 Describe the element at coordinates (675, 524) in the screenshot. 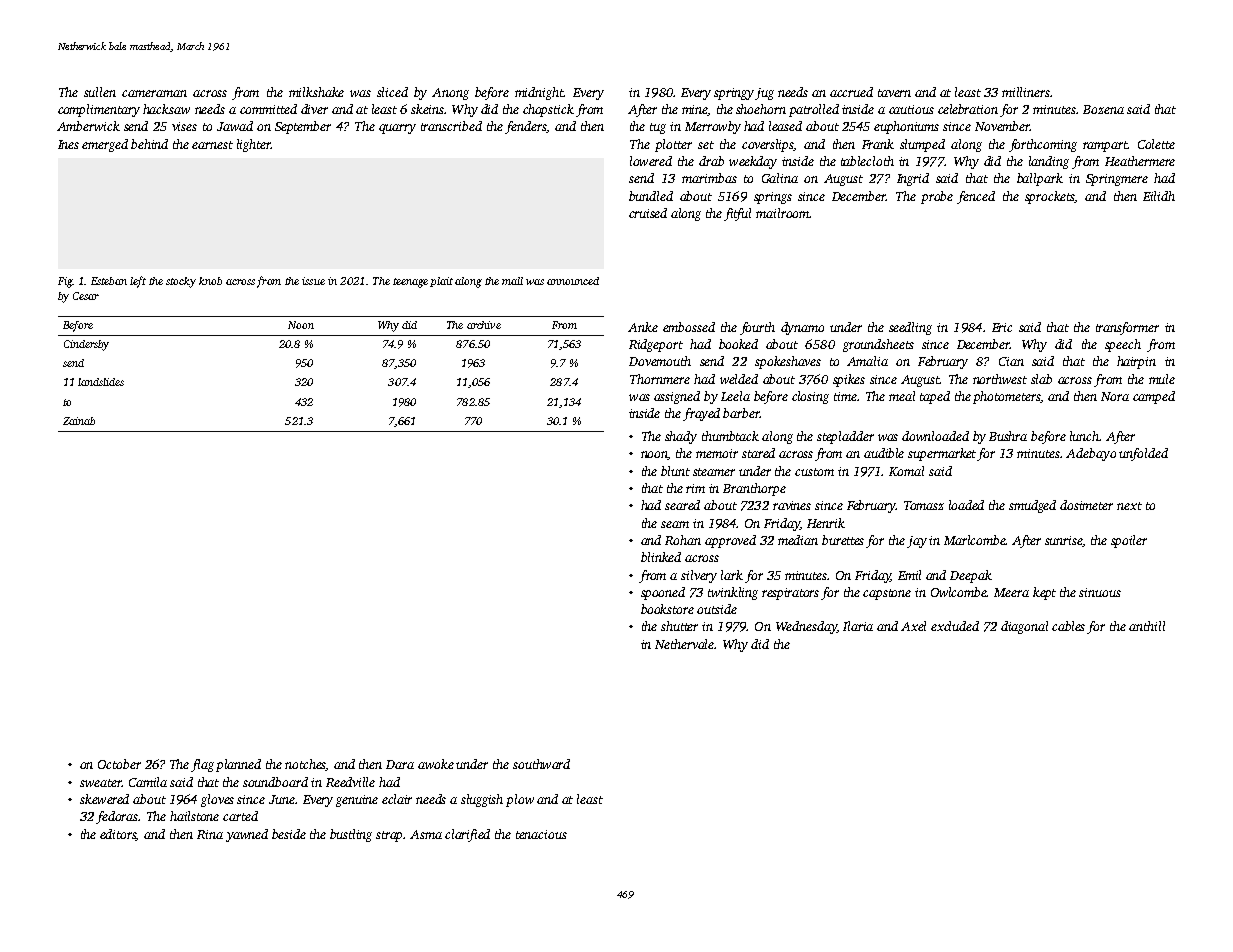

I see `seam` at that location.
